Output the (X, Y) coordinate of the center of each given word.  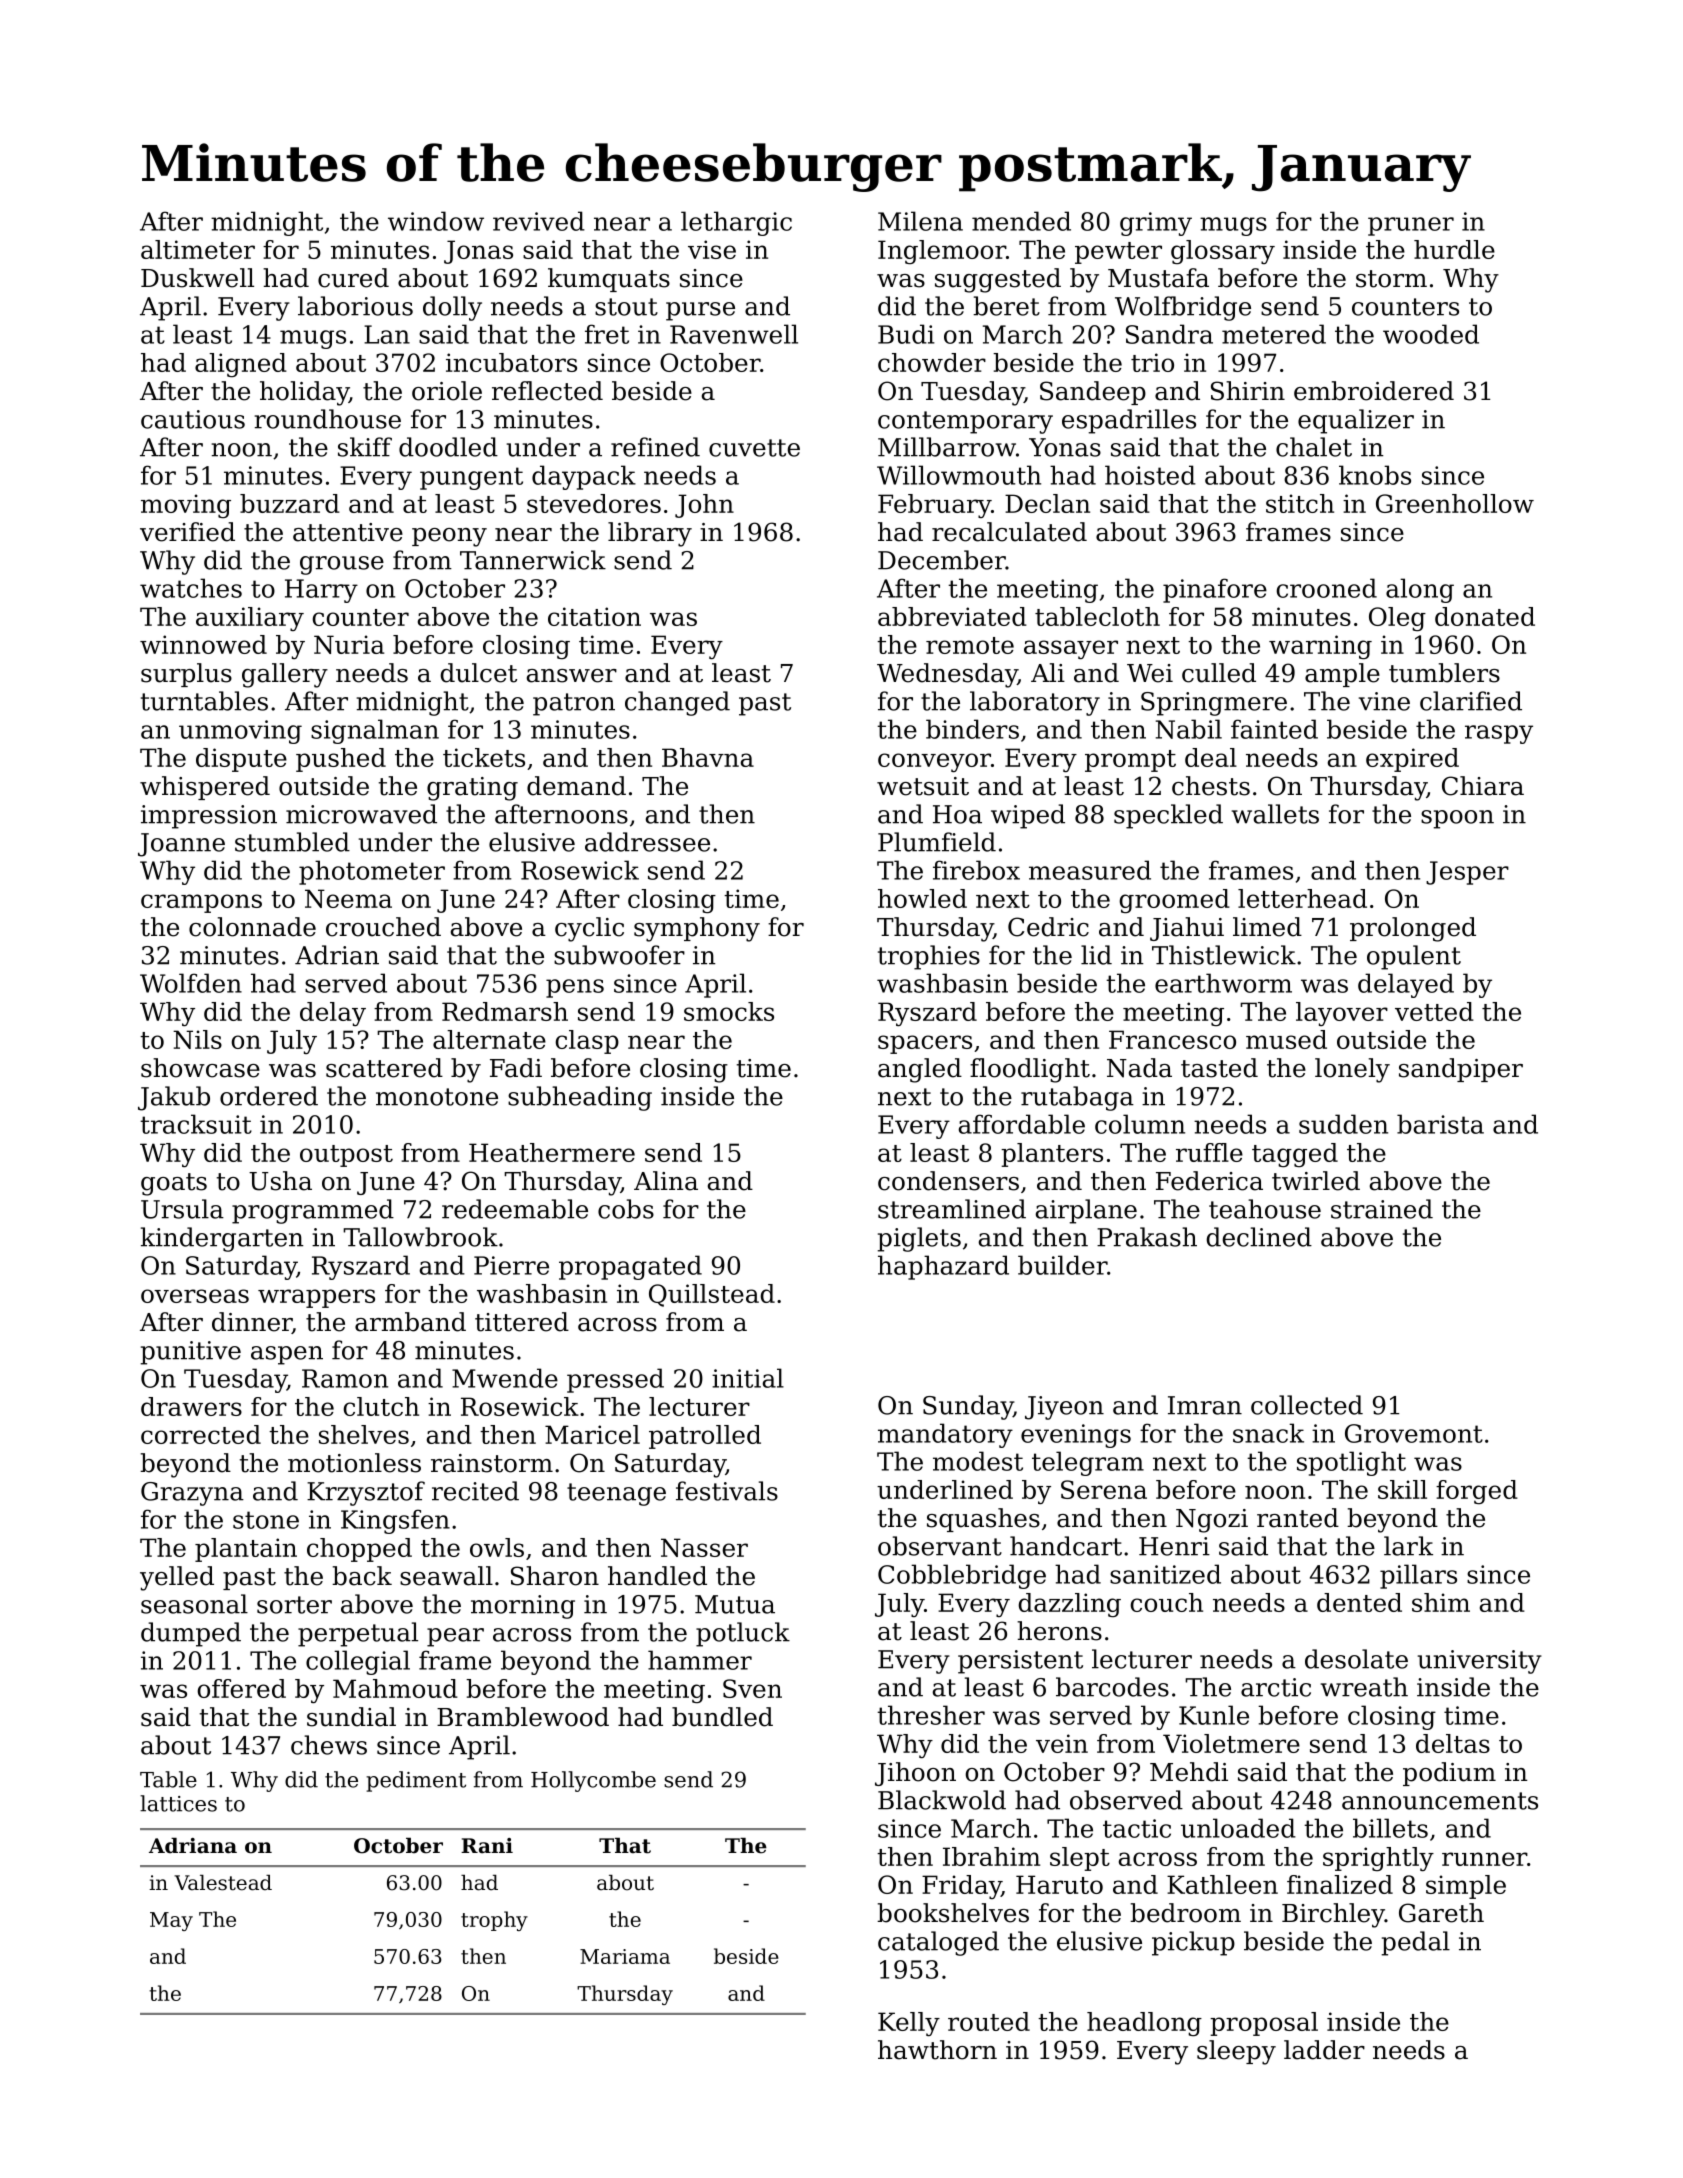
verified (187, 532)
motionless (354, 1463)
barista (1440, 1124)
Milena (920, 221)
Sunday (968, 1407)
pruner (1411, 226)
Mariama (625, 1956)
